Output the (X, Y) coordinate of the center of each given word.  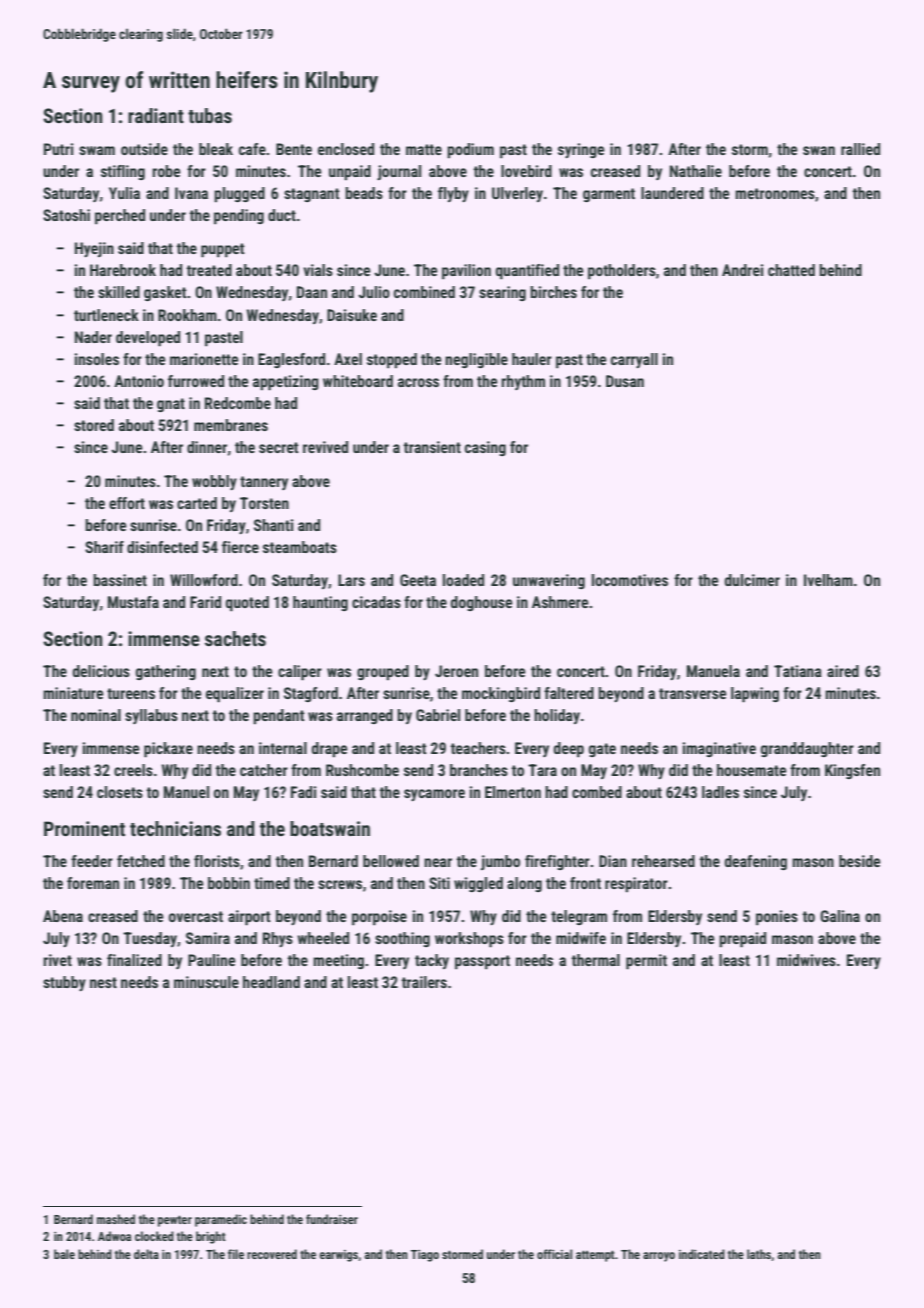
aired (843, 671)
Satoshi (66, 215)
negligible (476, 360)
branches (479, 770)
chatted (791, 270)
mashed (116, 1219)
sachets (235, 638)
